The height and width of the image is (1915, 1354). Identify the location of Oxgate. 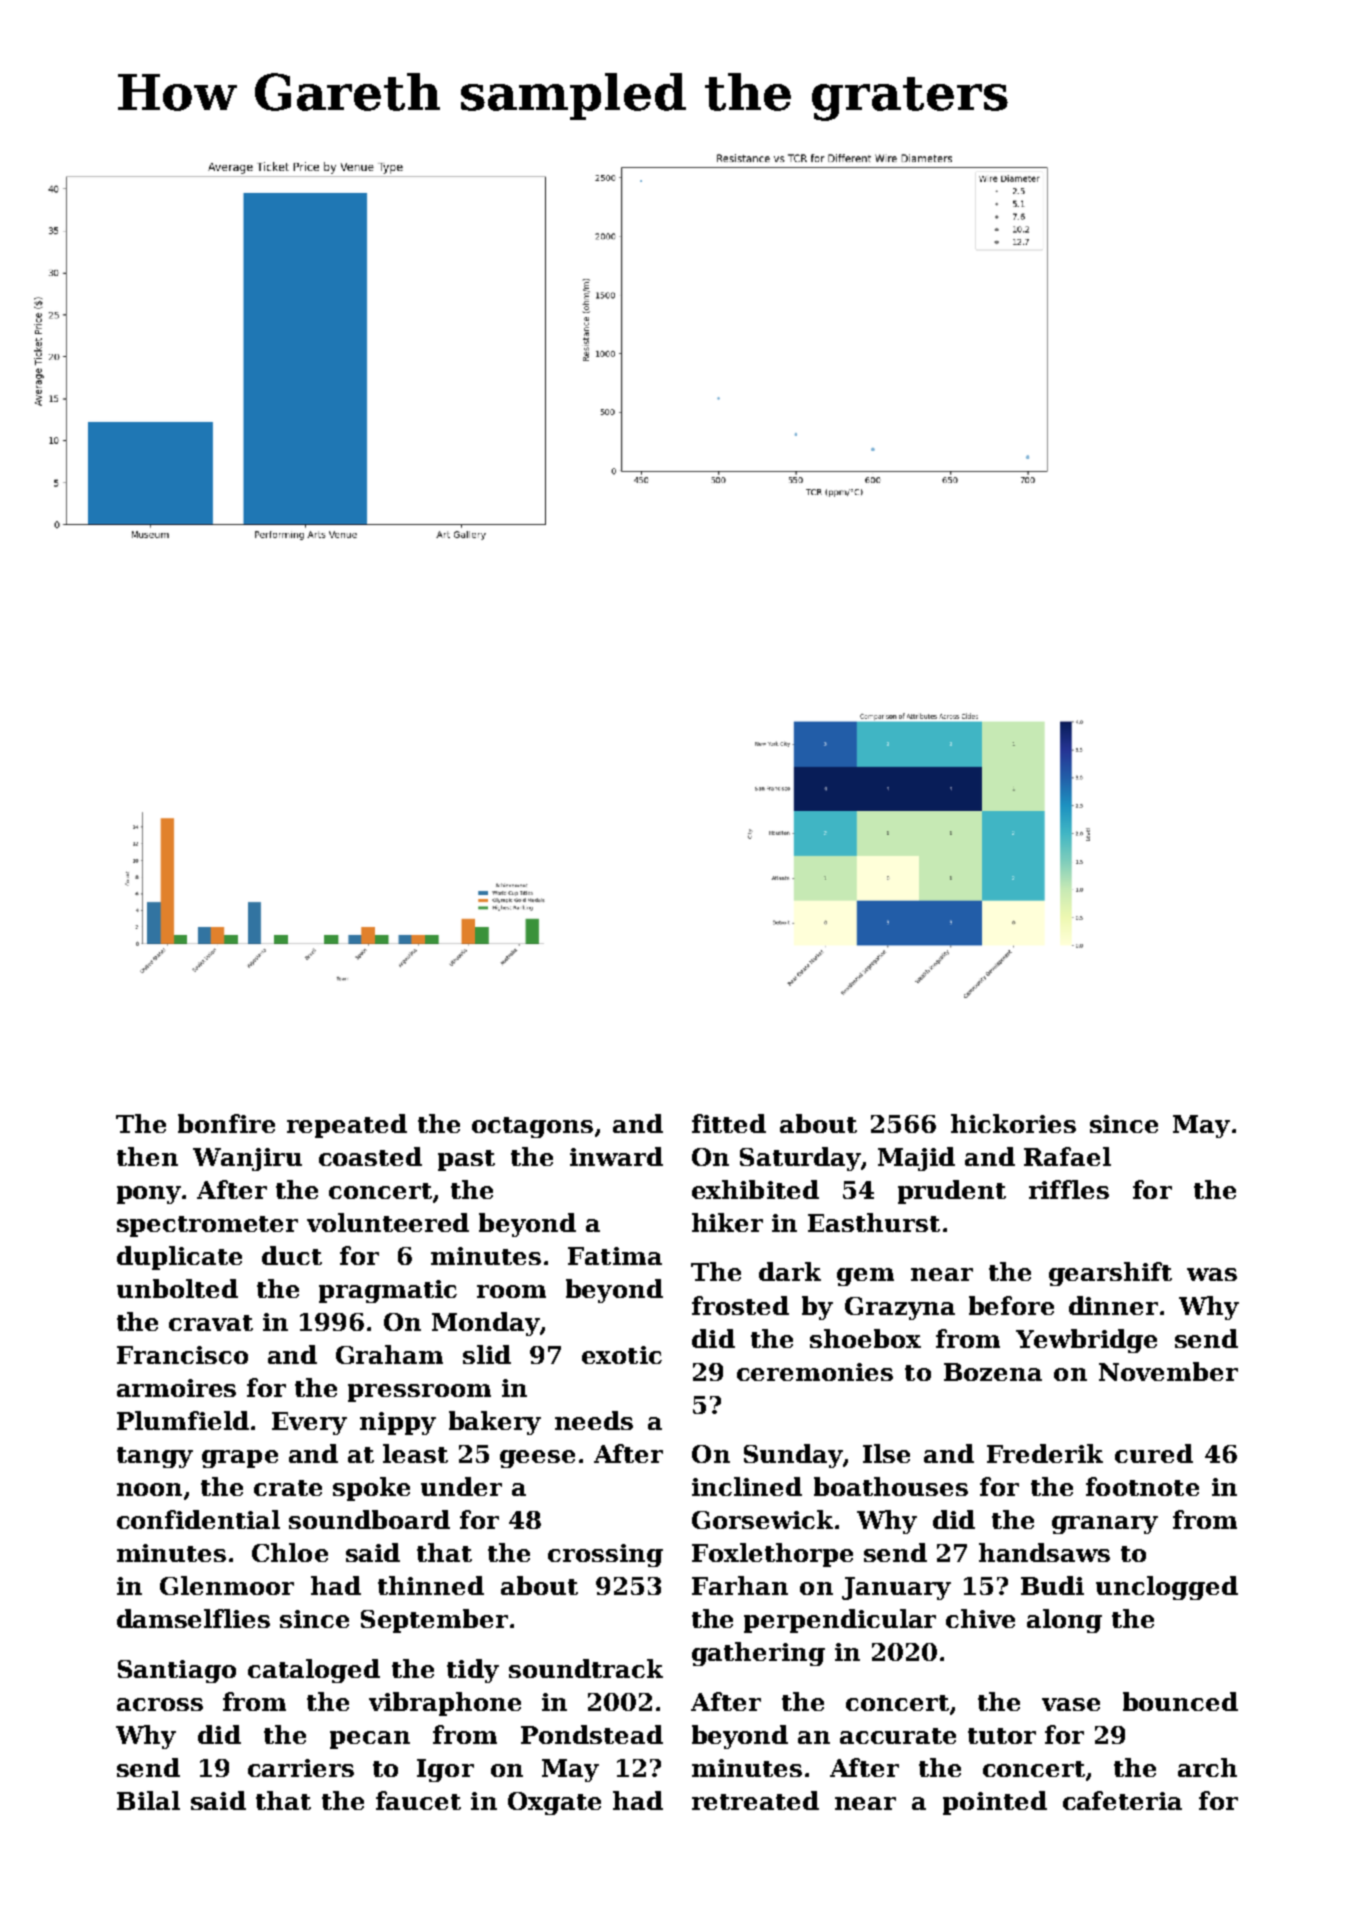
(554, 1803).
